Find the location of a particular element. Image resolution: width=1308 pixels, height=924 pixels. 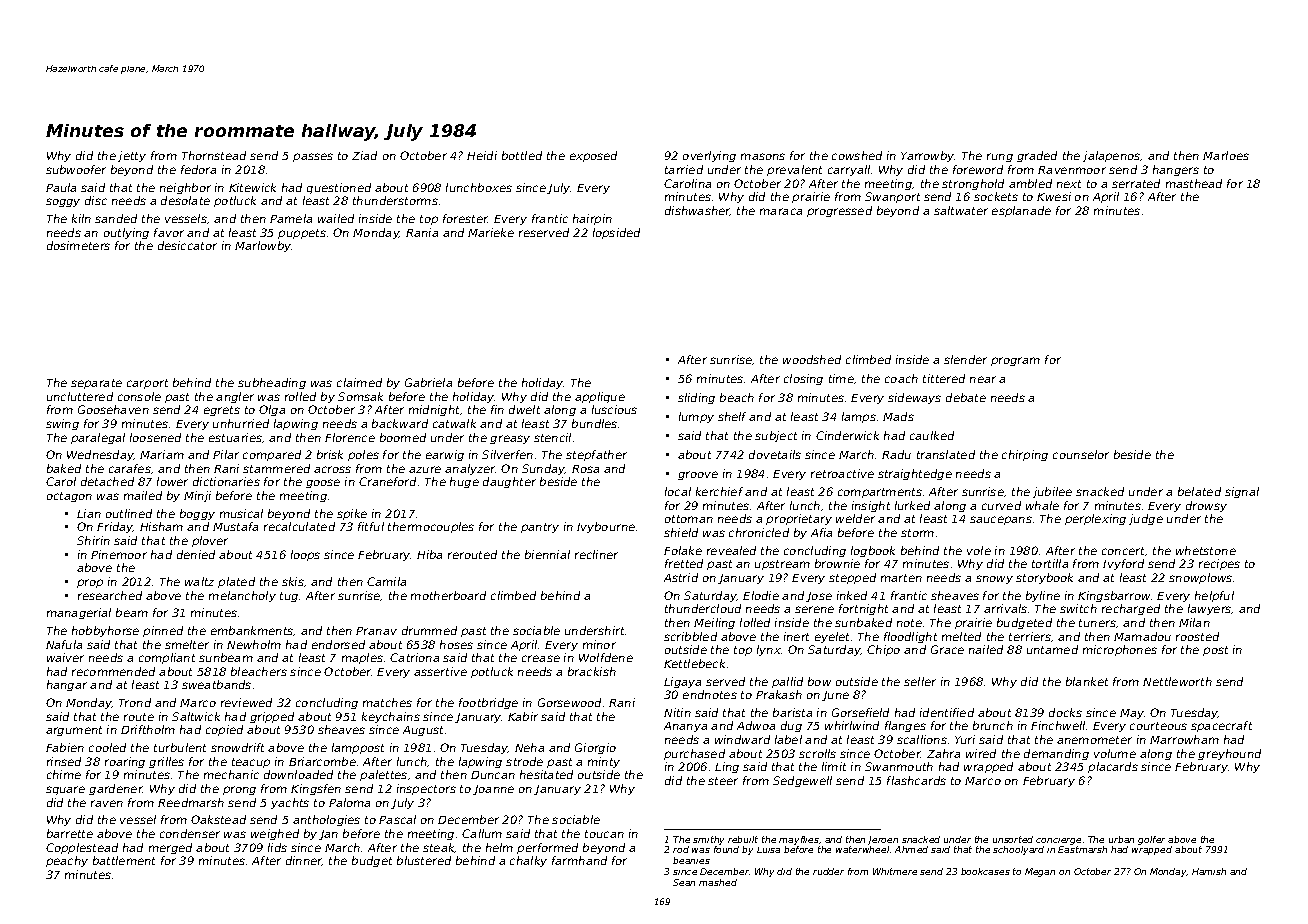

console is located at coordinates (139, 396).
